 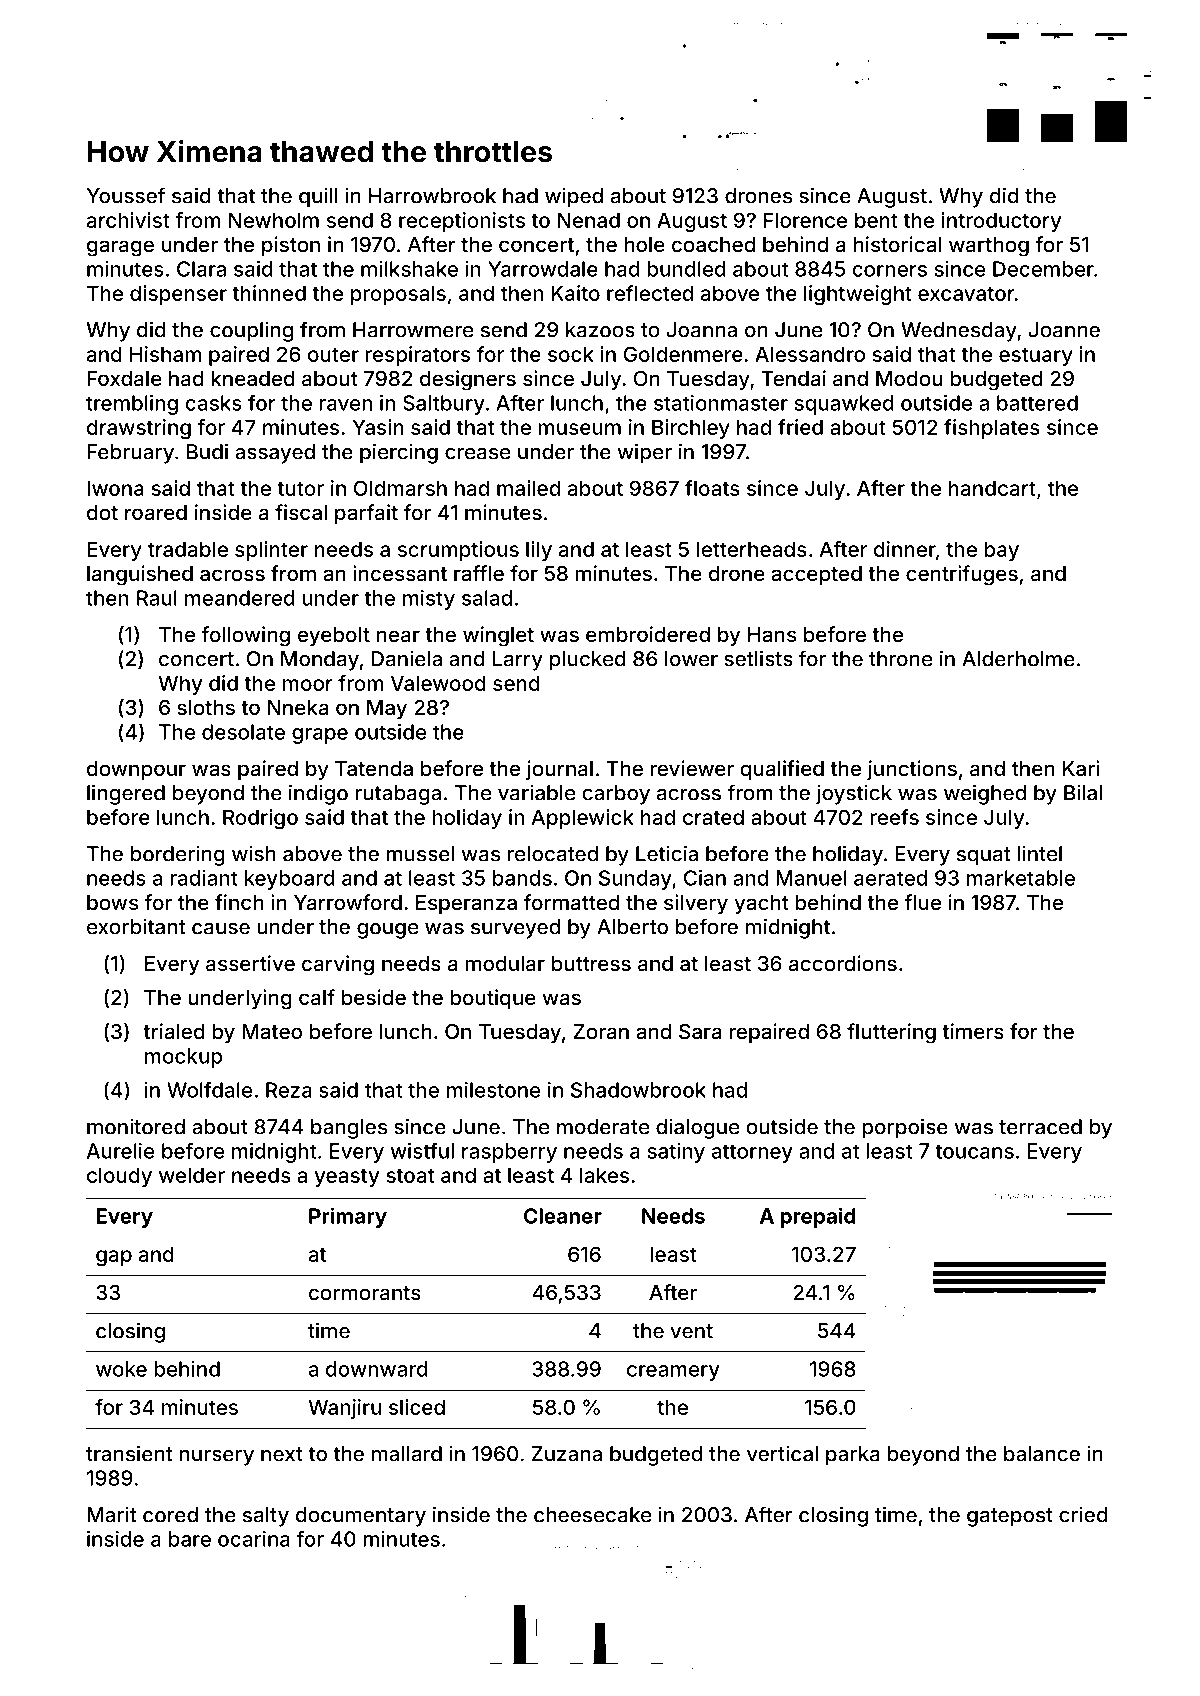 What do you see at coordinates (493, 999) in the page?
I see `boutique` at bounding box center [493, 999].
